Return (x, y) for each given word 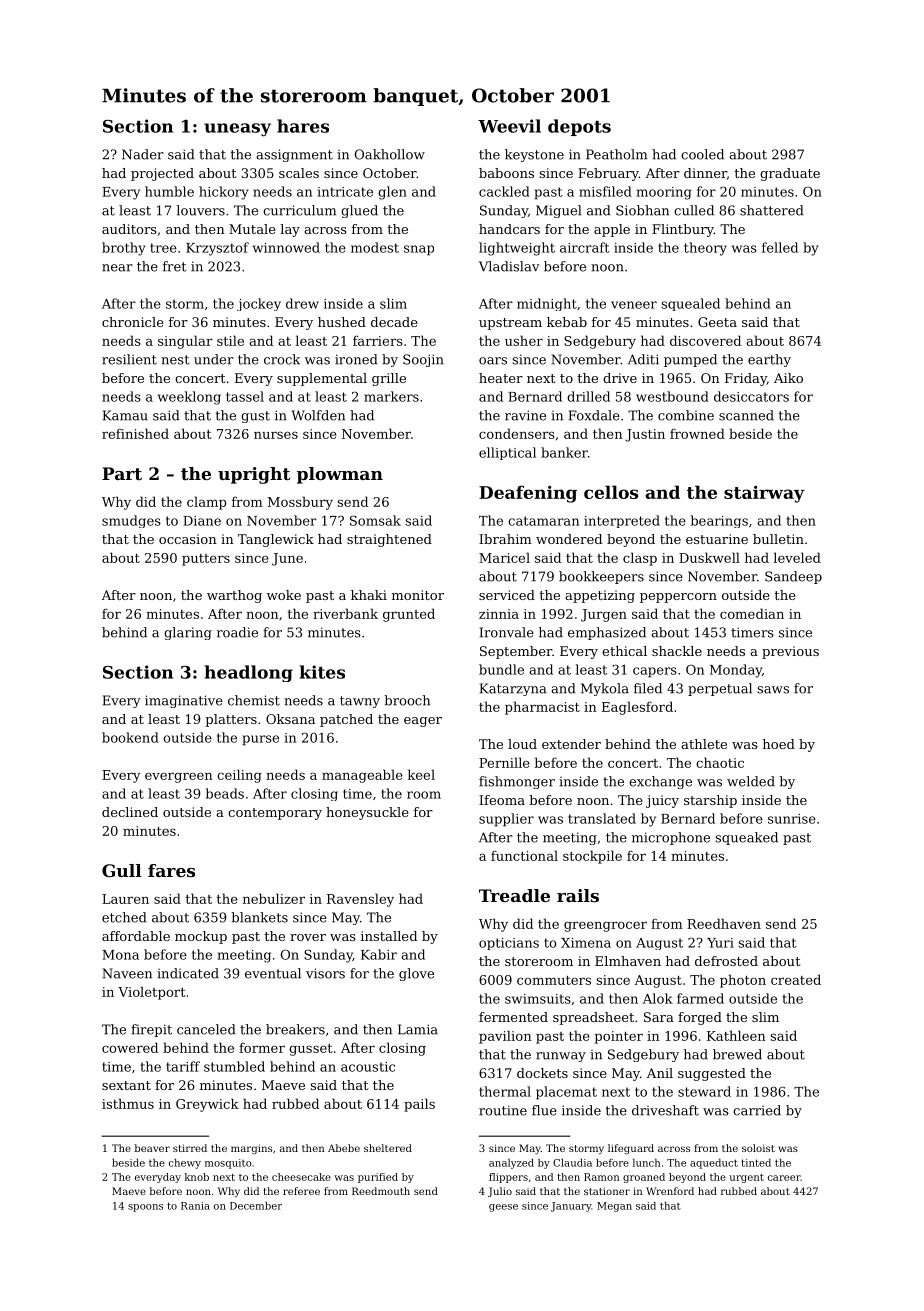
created (796, 979)
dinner (705, 173)
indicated (188, 973)
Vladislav (509, 266)
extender (571, 744)
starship (710, 801)
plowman (340, 475)
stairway (764, 494)
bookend (130, 737)
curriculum (299, 210)
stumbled (234, 1066)
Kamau (125, 415)
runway (561, 1057)
